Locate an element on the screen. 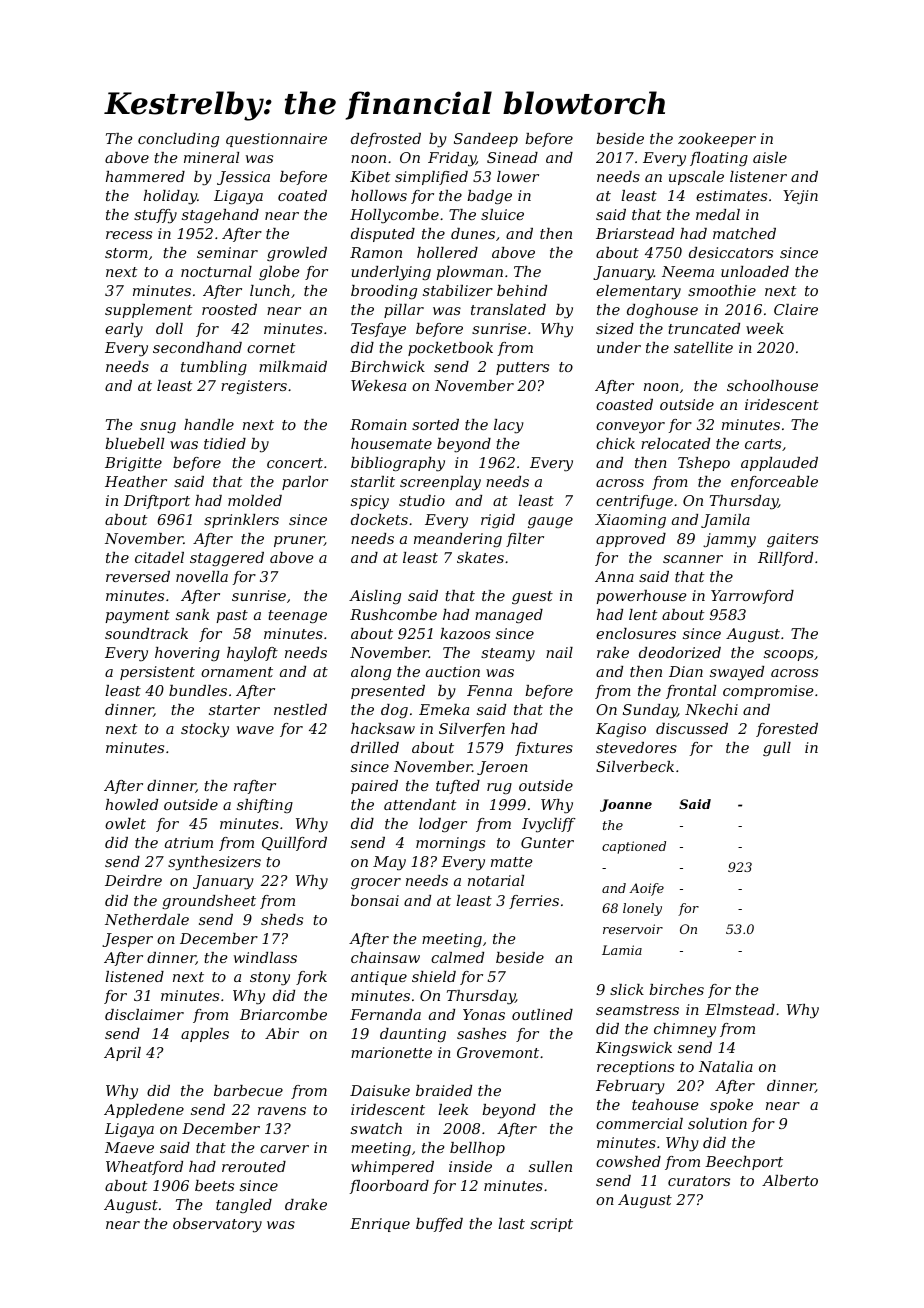 Image resolution: width=924 pixels, height=1308 pixels. aisle is located at coordinates (770, 157).
